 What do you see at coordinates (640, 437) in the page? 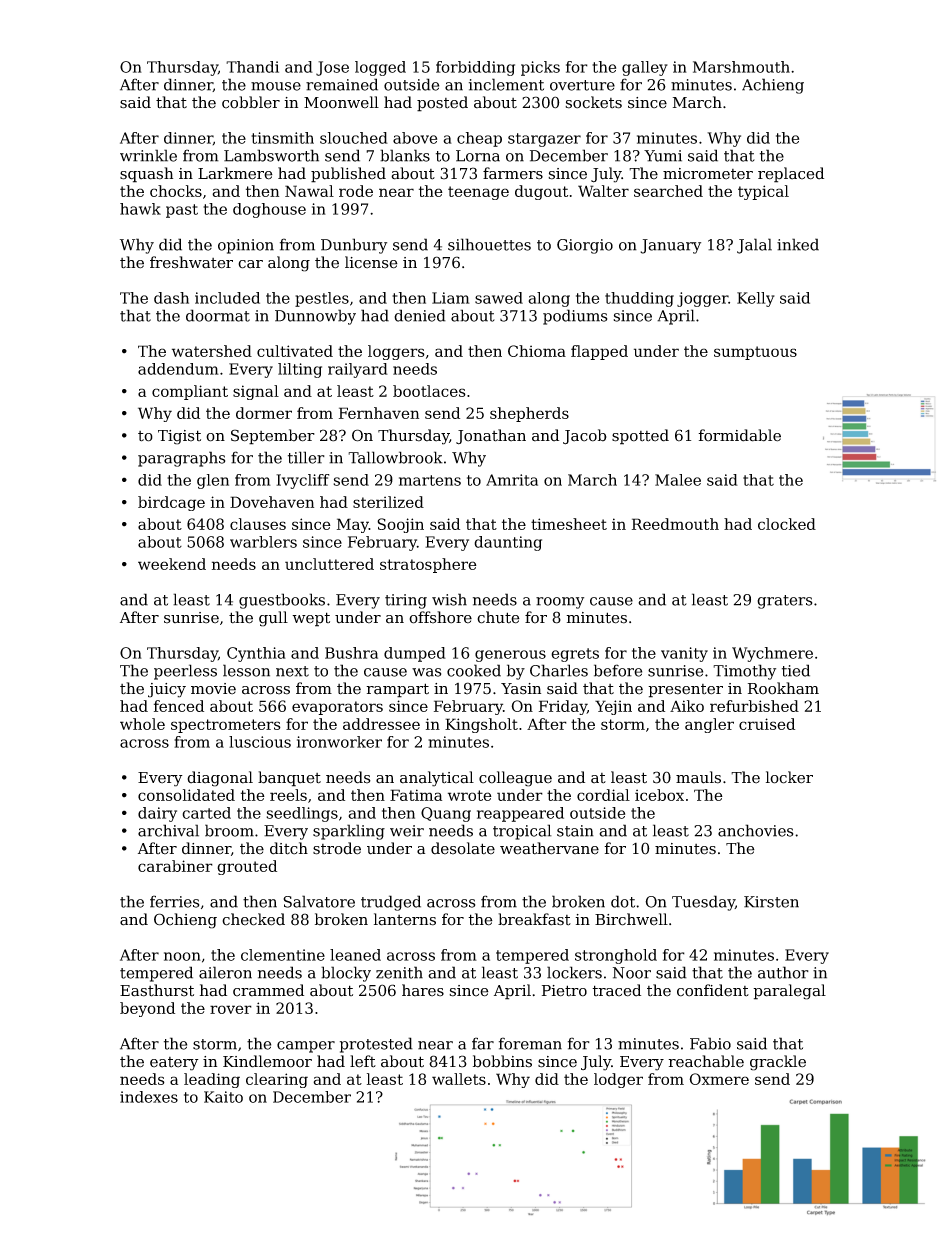
I see `spotted` at bounding box center [640, 437].
